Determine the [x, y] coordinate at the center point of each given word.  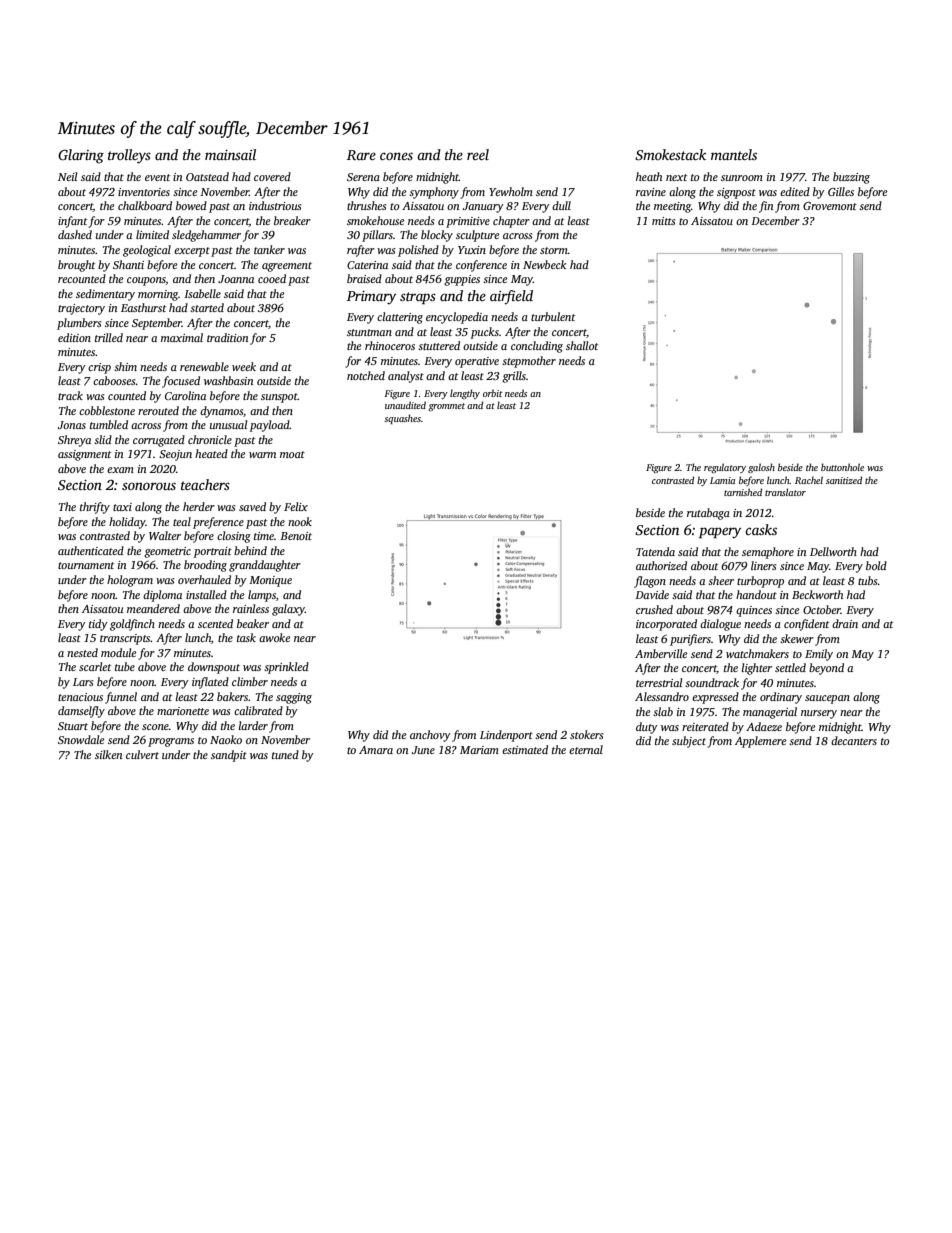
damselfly [81, 712]
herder [199, 506]
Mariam [479, 750]
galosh [761, 468]
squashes [402, 419]
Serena [363, 177]
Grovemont [830, 206]
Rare [361, 155]
